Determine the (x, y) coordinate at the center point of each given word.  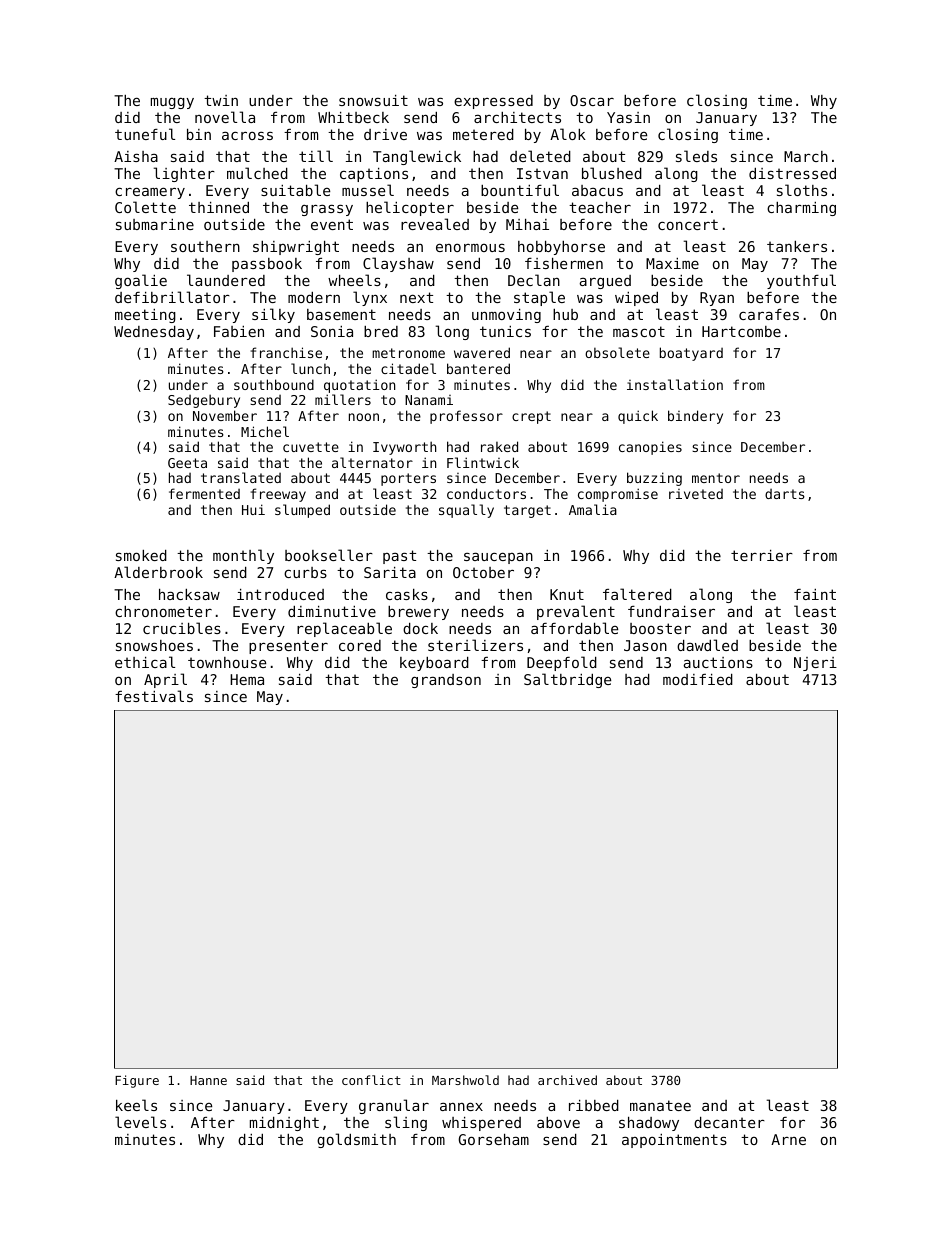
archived (567, 1080)
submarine (155, 224)
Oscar (592, 100)
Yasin (628, 117)
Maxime (672, 263)
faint (815, 594)
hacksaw (189, 594)
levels (140, 1122)
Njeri (815, 664)
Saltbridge (567, 680)
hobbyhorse (561, 248)
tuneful (145, 134)
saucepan (498, 558)
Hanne (208, 1080)
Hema (247, 679)
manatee (660, 1105)
